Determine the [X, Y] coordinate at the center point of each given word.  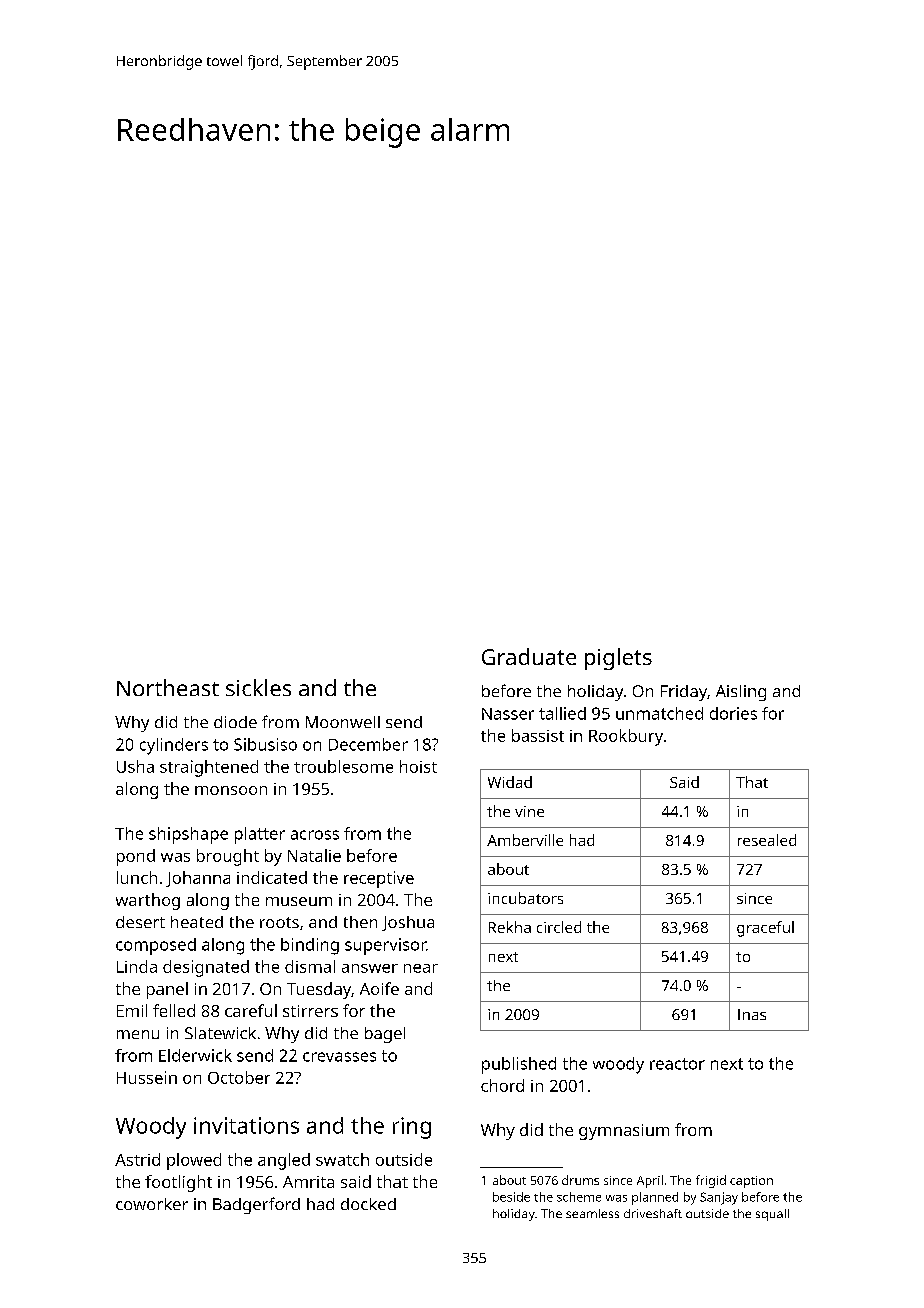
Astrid [137, 1159]
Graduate [529, 656]
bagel [385, 1035]
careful [251, 1010]
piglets [618, 659]
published [519, 1065]
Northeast [168, 687]
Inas [752, 1014]
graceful [765, 929]
